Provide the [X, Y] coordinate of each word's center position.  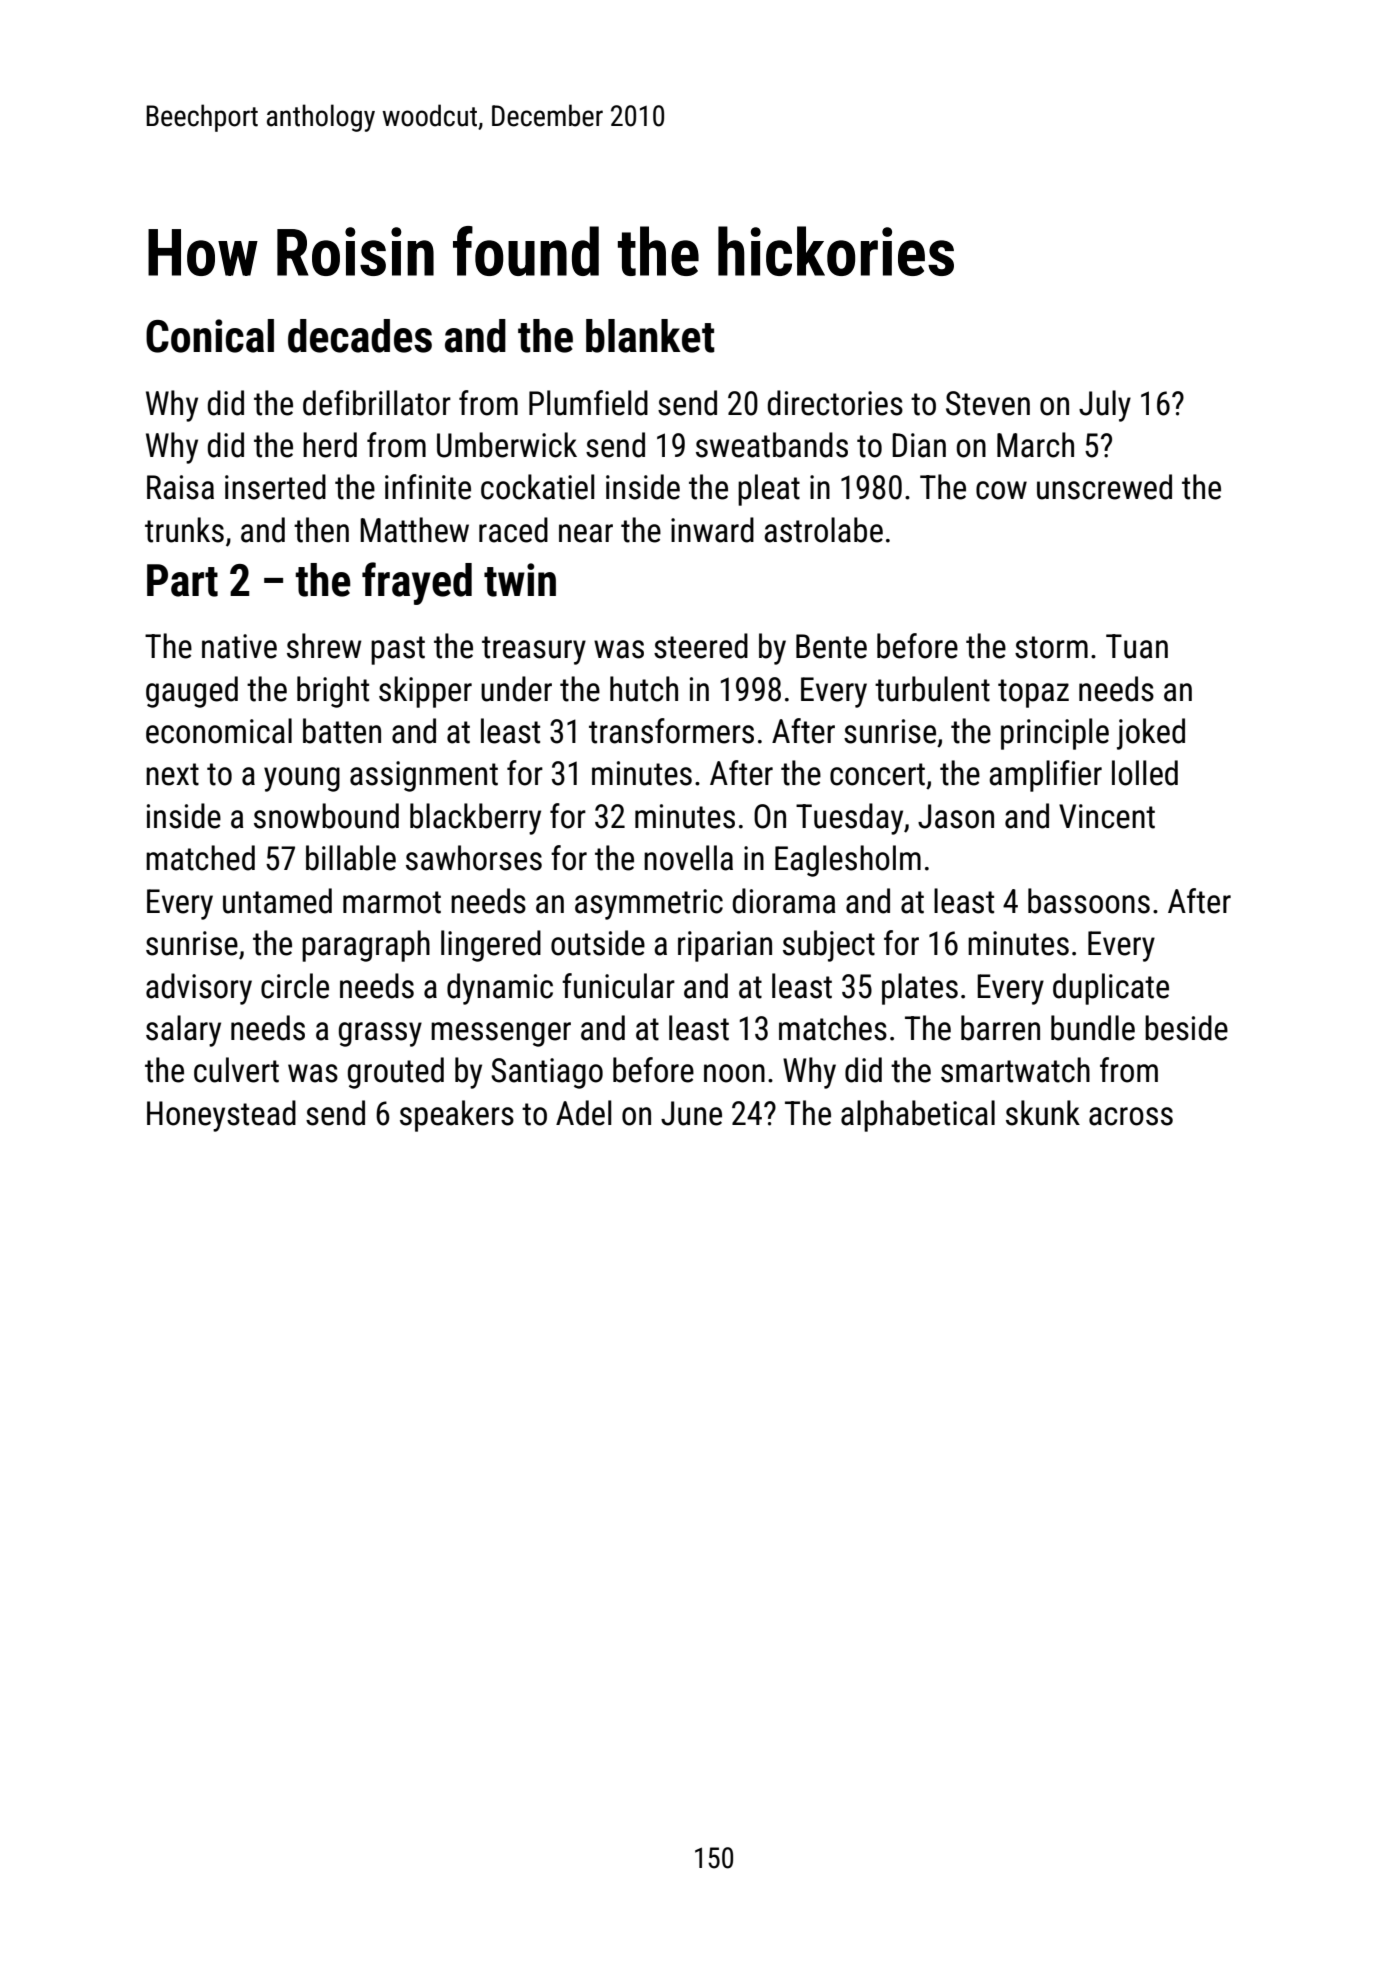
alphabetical [918, 1116]
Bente [831, 646]
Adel [583, 1113]
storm [1051, 647]
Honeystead [221, 1116]
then [321, 530]
